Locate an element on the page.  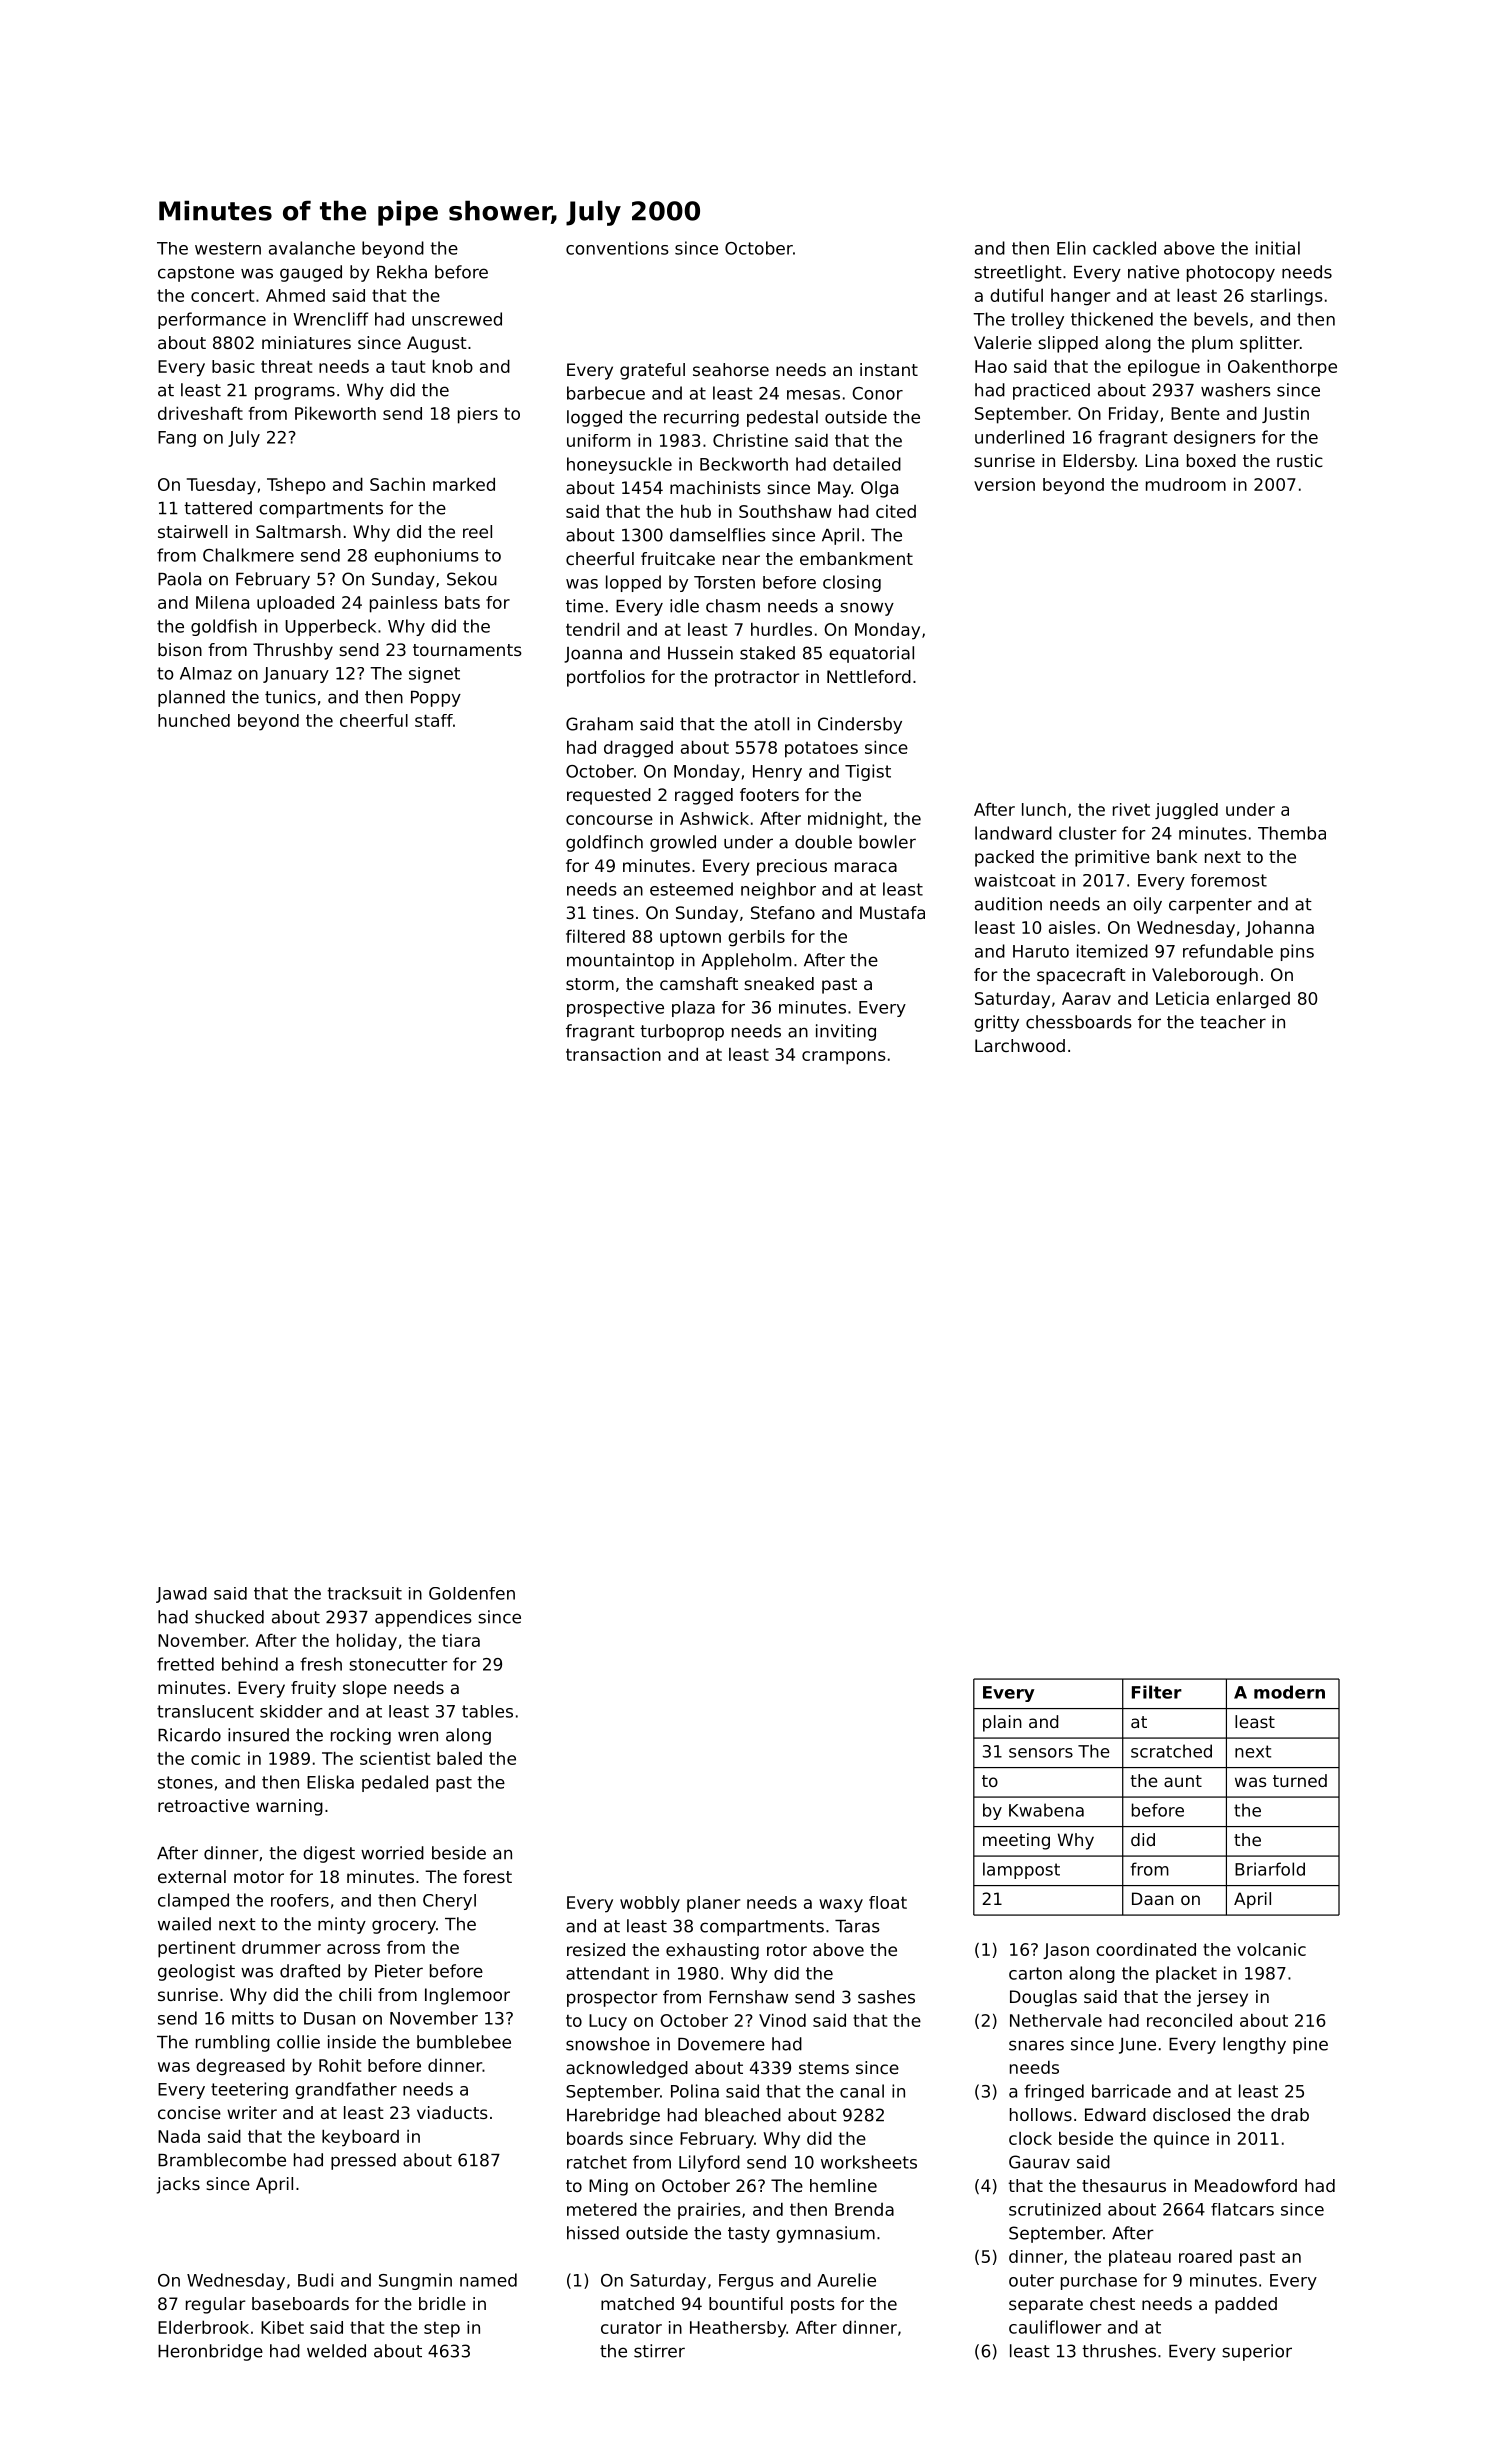
plain is located at coordinates (1002, 1723).
